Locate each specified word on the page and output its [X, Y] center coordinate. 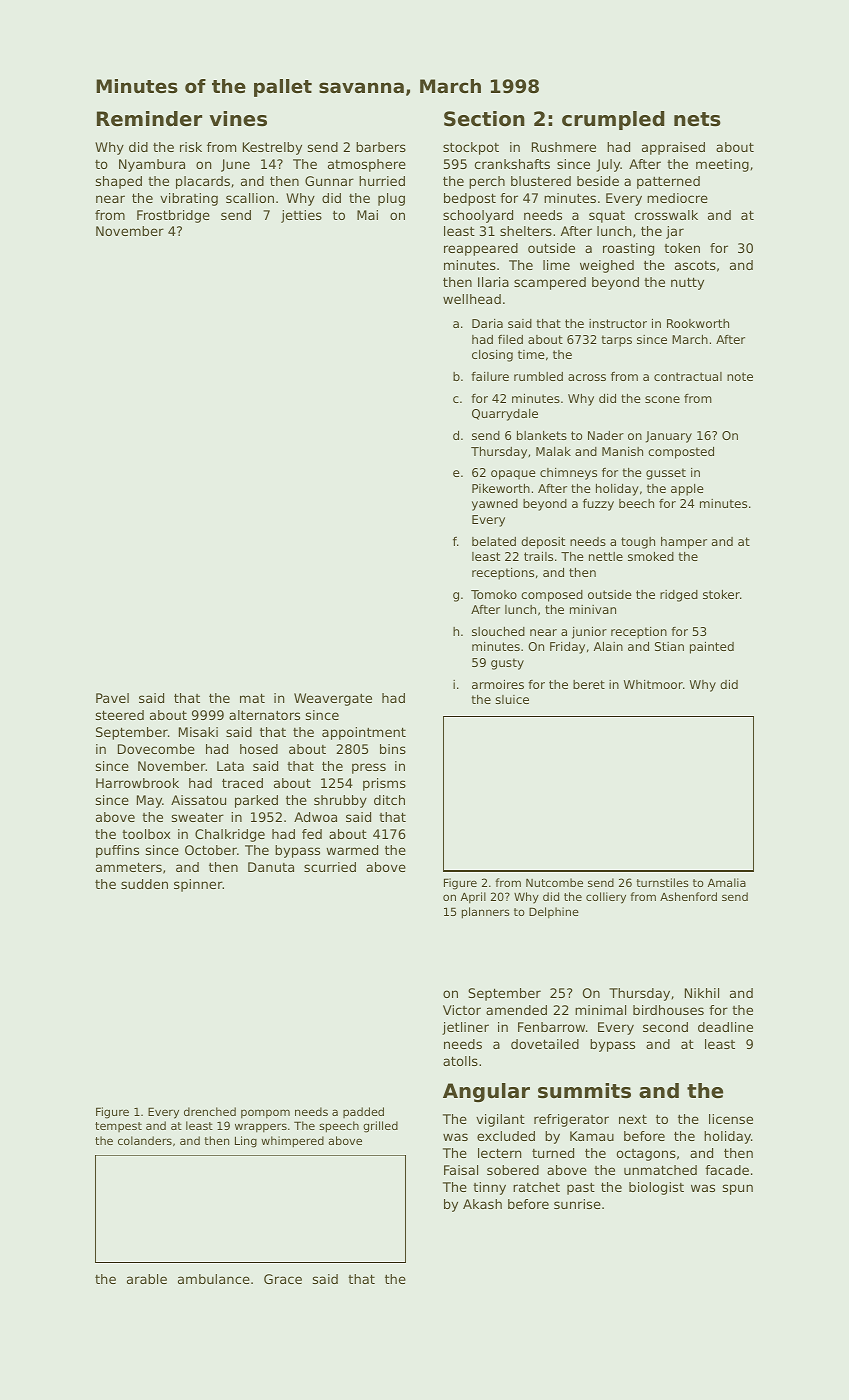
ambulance [214, 1279]
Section [484, 119]
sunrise [577, 1204]
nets [697, 119]
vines [238, 119]
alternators [264, 715]
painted [712, 648]
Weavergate [333, 699]
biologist [656, 1188]
